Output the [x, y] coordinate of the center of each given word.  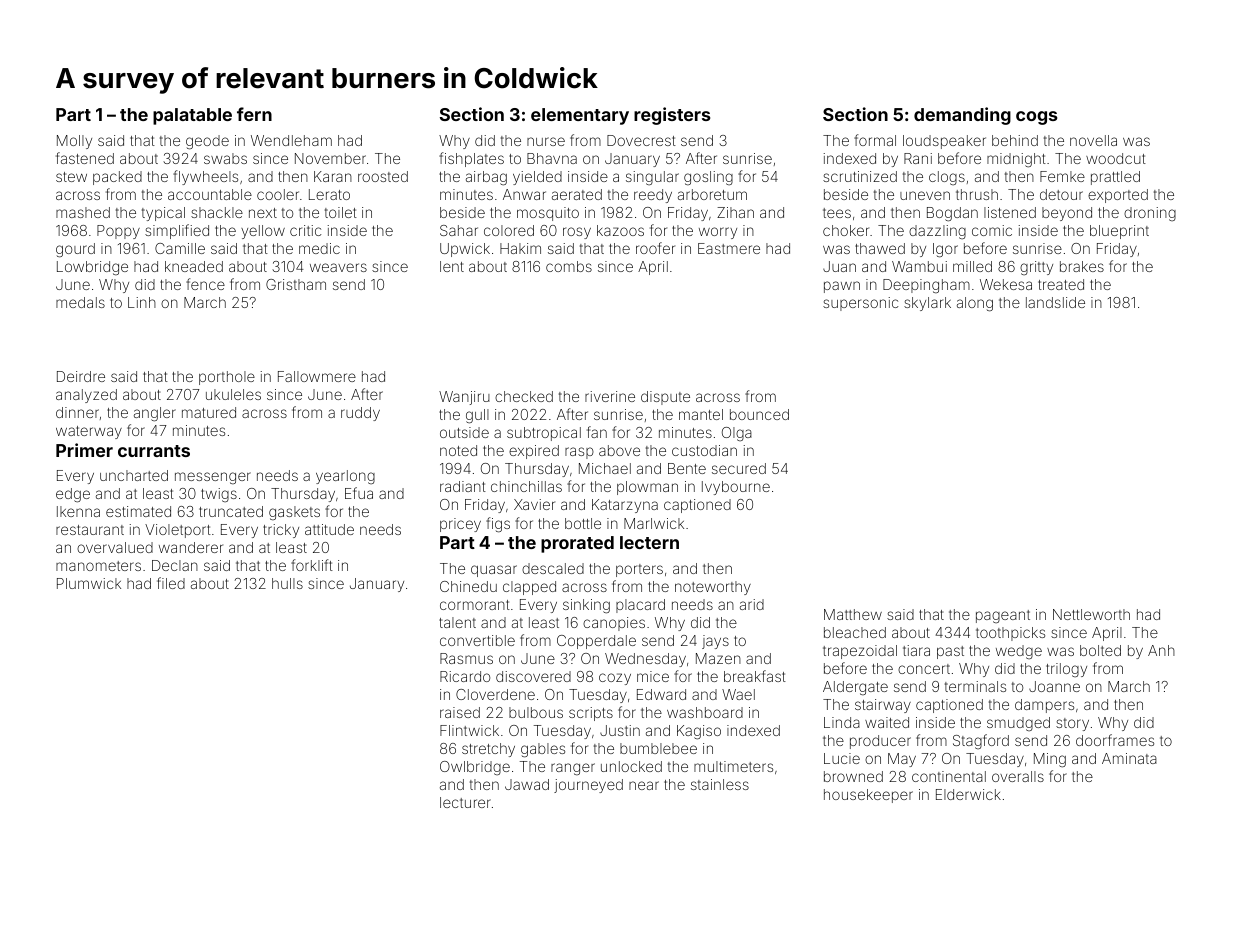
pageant [1003, 616]
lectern [649, 542]
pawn [842, 287]
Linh [142, 302]
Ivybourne [736, 488]
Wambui [919, 266]
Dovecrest [641, 140]
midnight [1016, 160]
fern [254, 114]
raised [460, 712]
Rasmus [466, 658]
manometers [98, 566]
